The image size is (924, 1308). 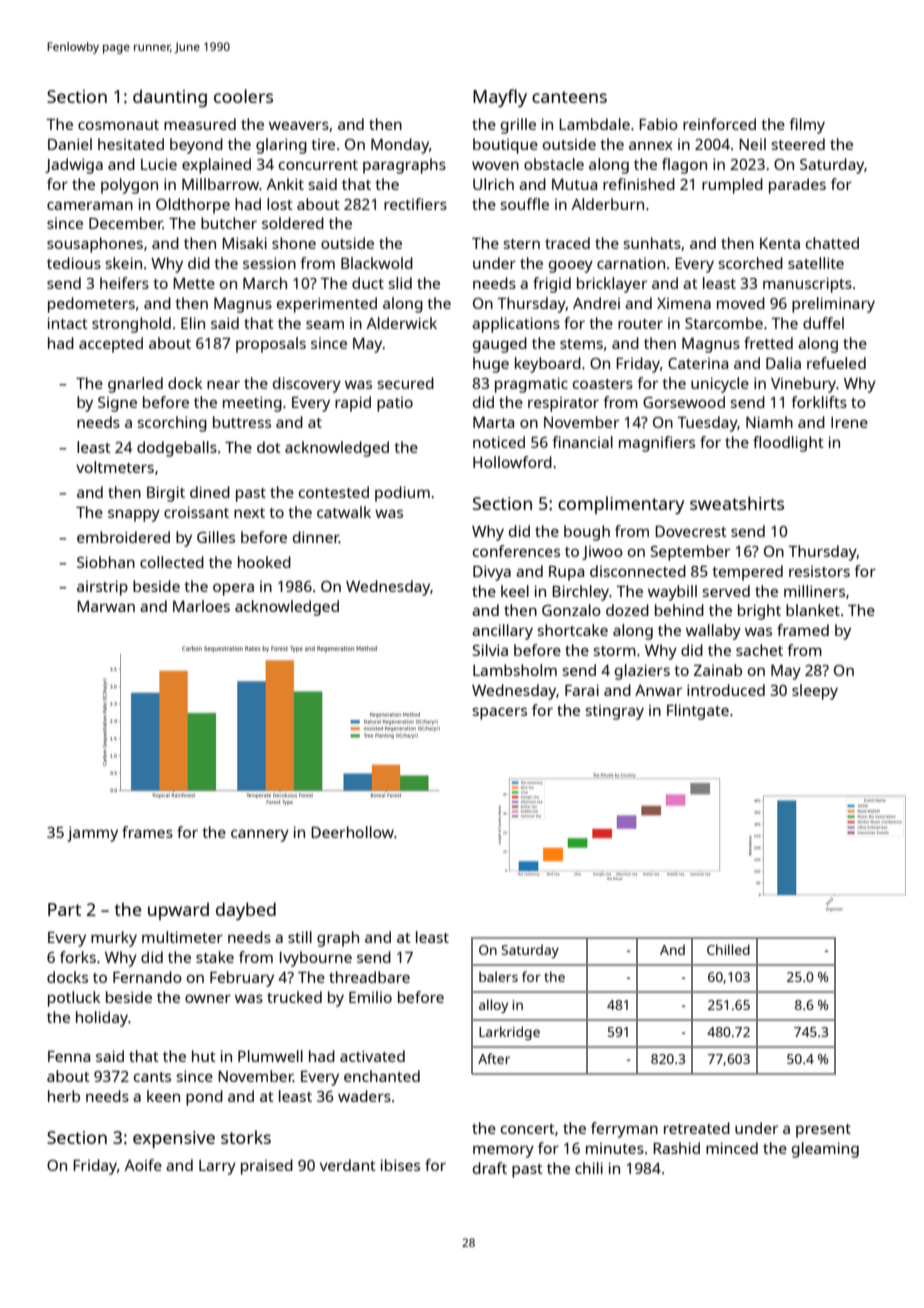 What do you see at coordinates (70, 144) in the screenshot?
I see `Daniel` at bounding box center [70, 144].
